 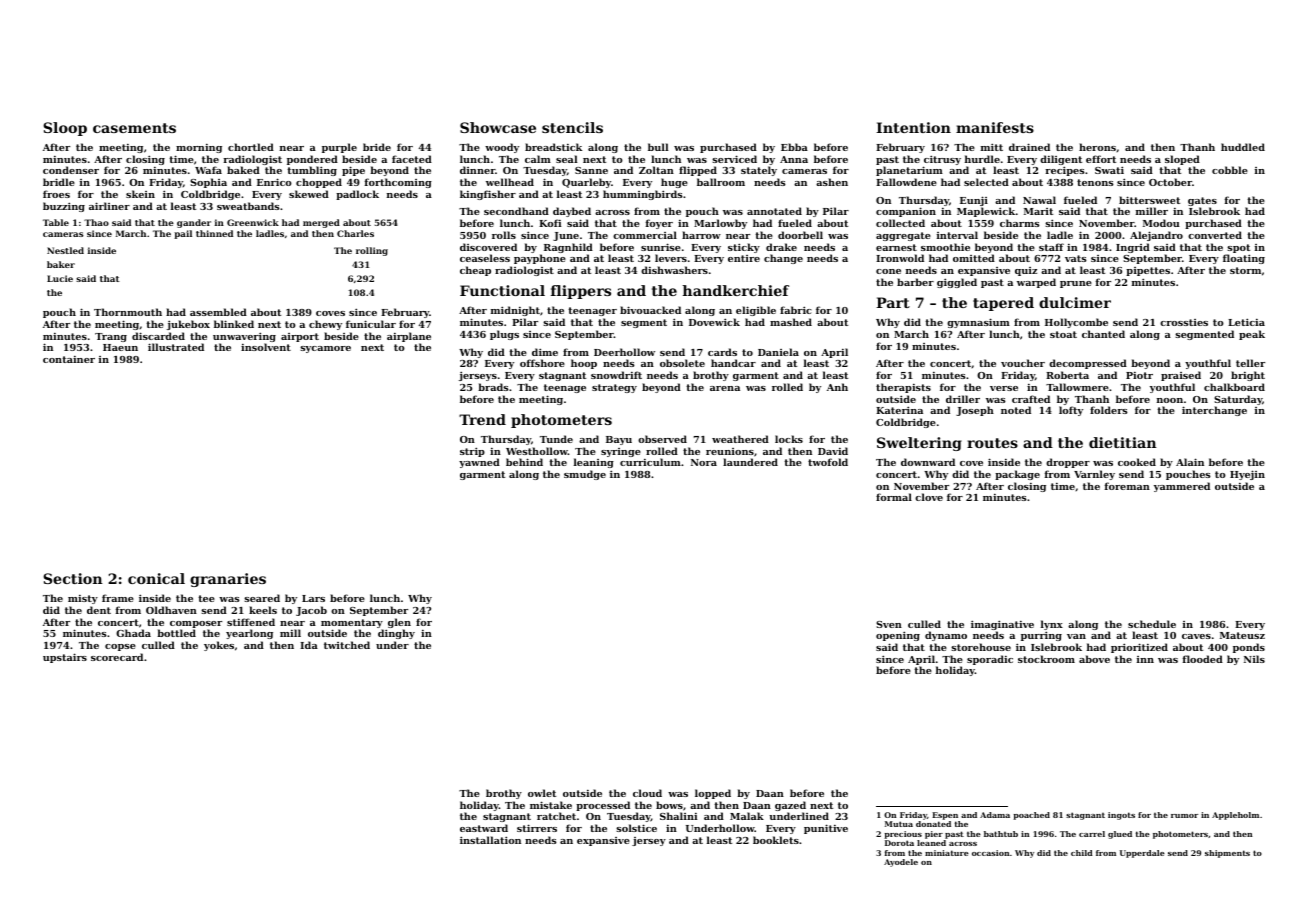 I want to click on conical, so click(x=156, y=578).
